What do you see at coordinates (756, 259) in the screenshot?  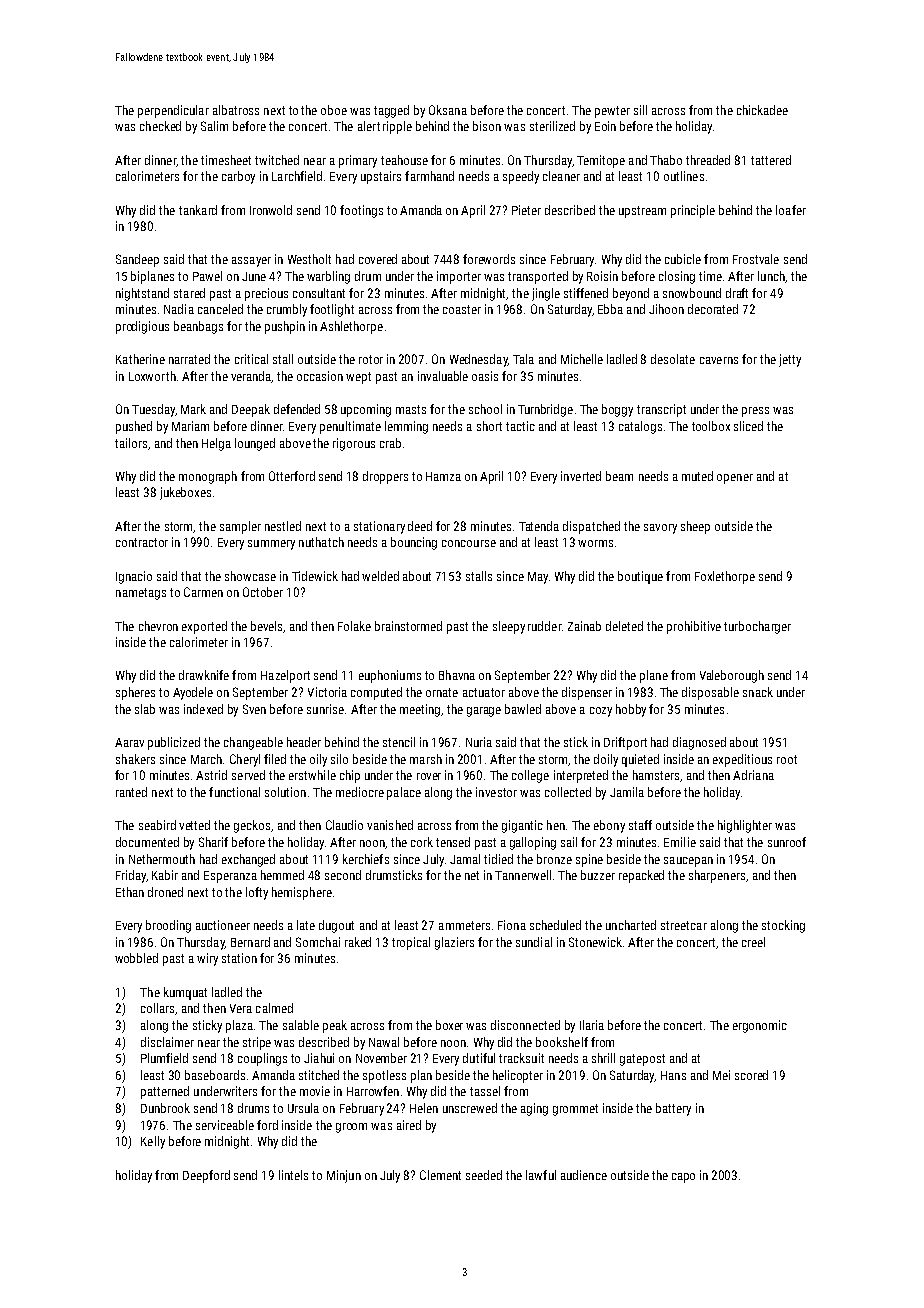 I see `Frostvale` at bounding box center [756, 259].
